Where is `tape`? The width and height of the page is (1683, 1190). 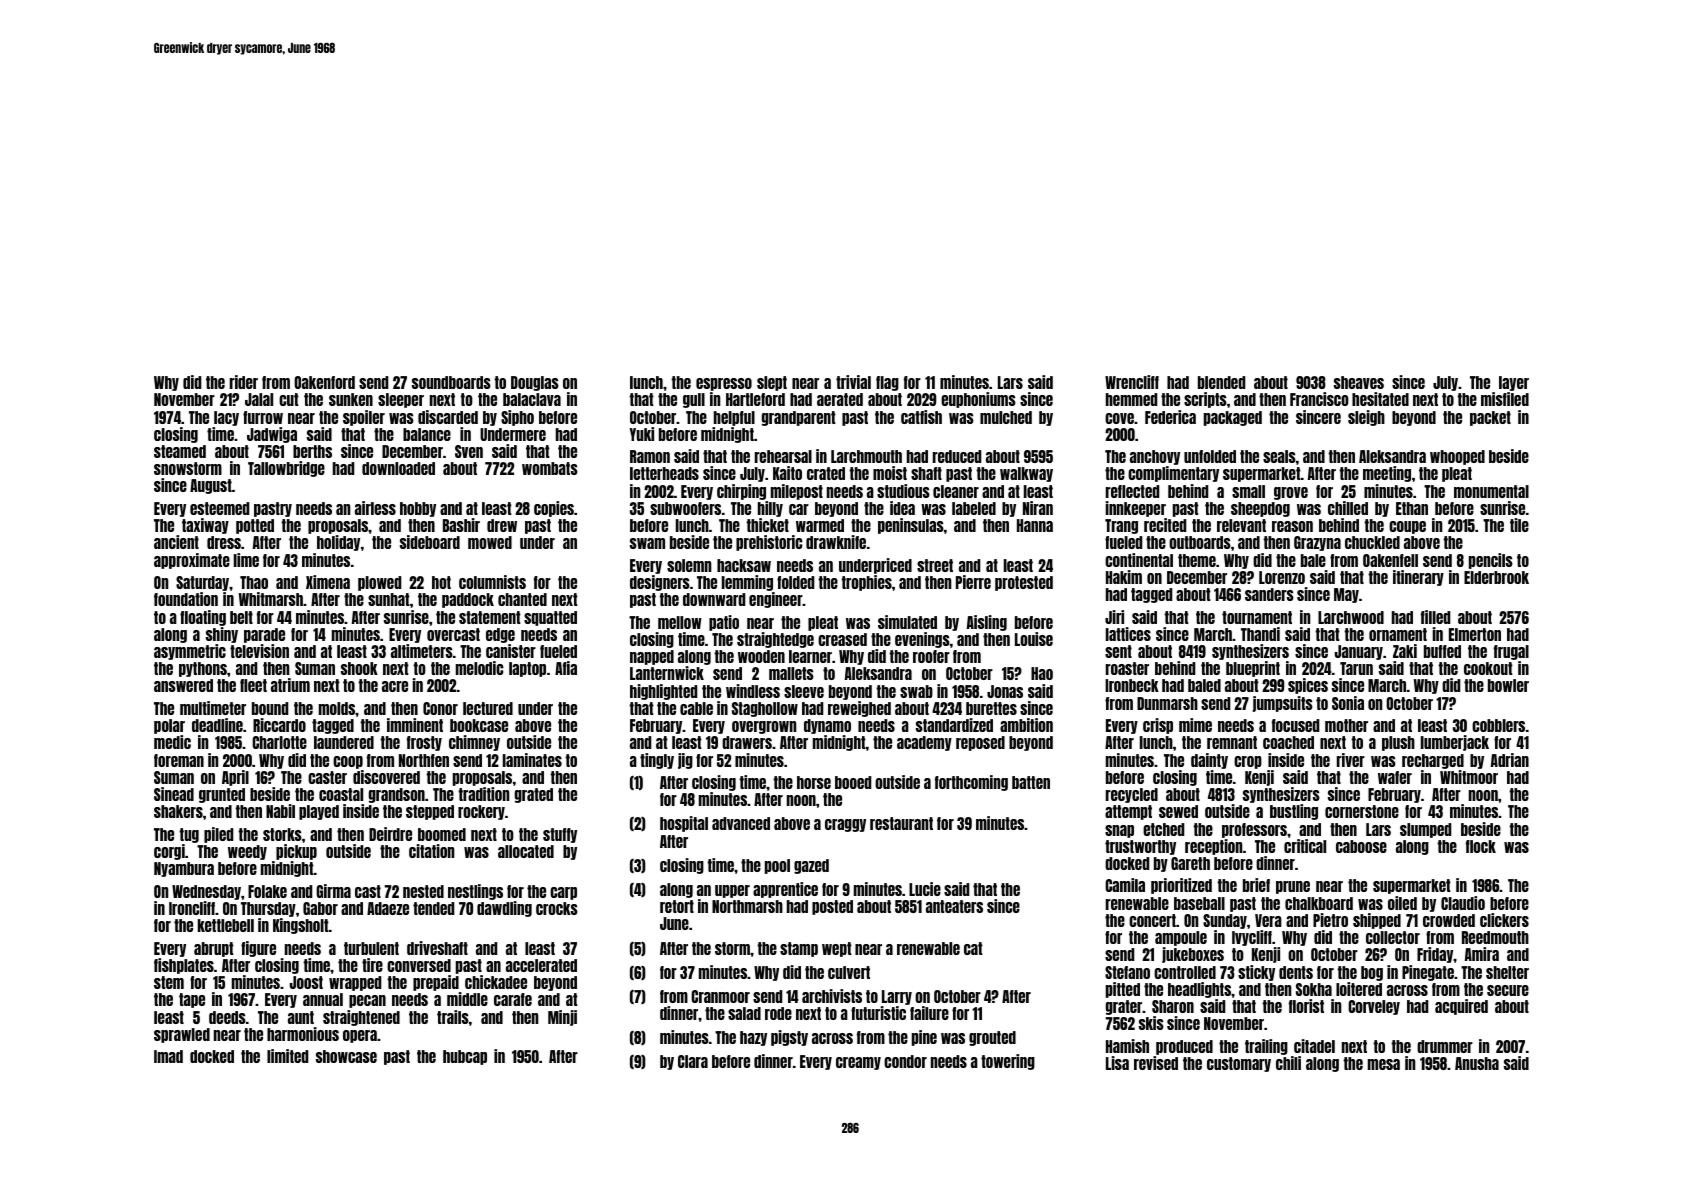
tape is located at coordinates (192, 1000).
